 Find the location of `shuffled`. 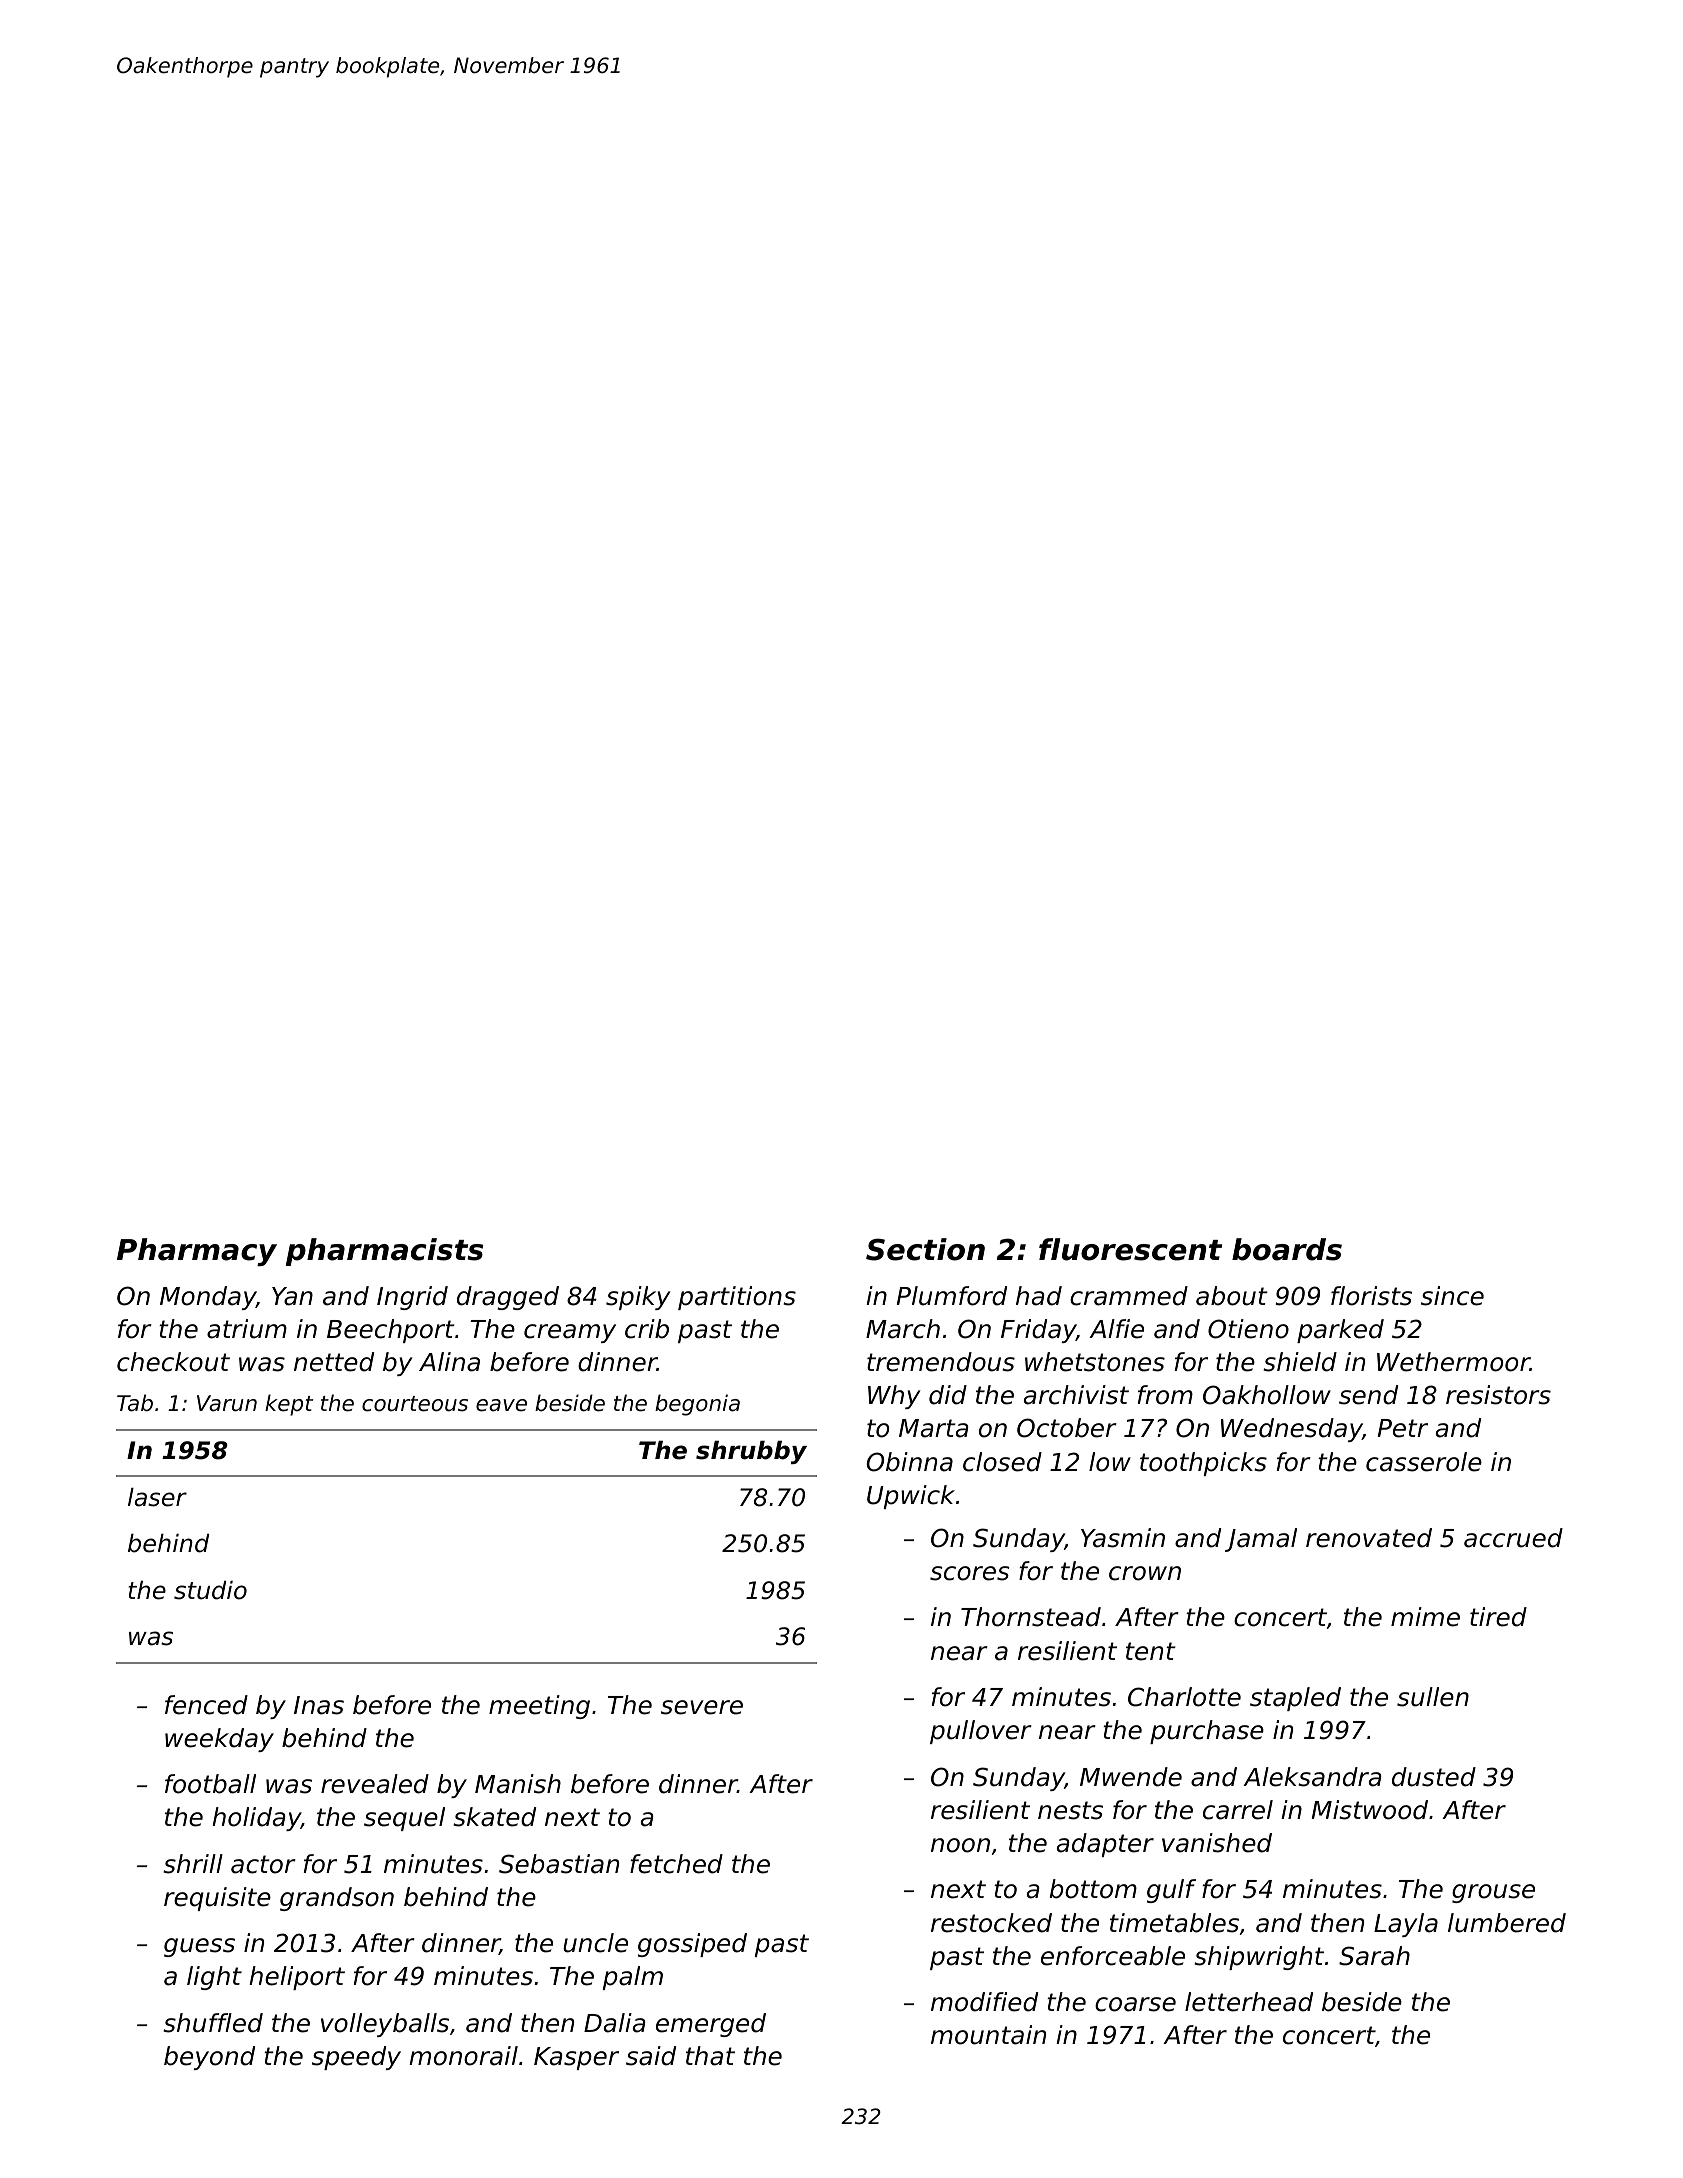

shuffled is located at coordinates (213, 2023).
